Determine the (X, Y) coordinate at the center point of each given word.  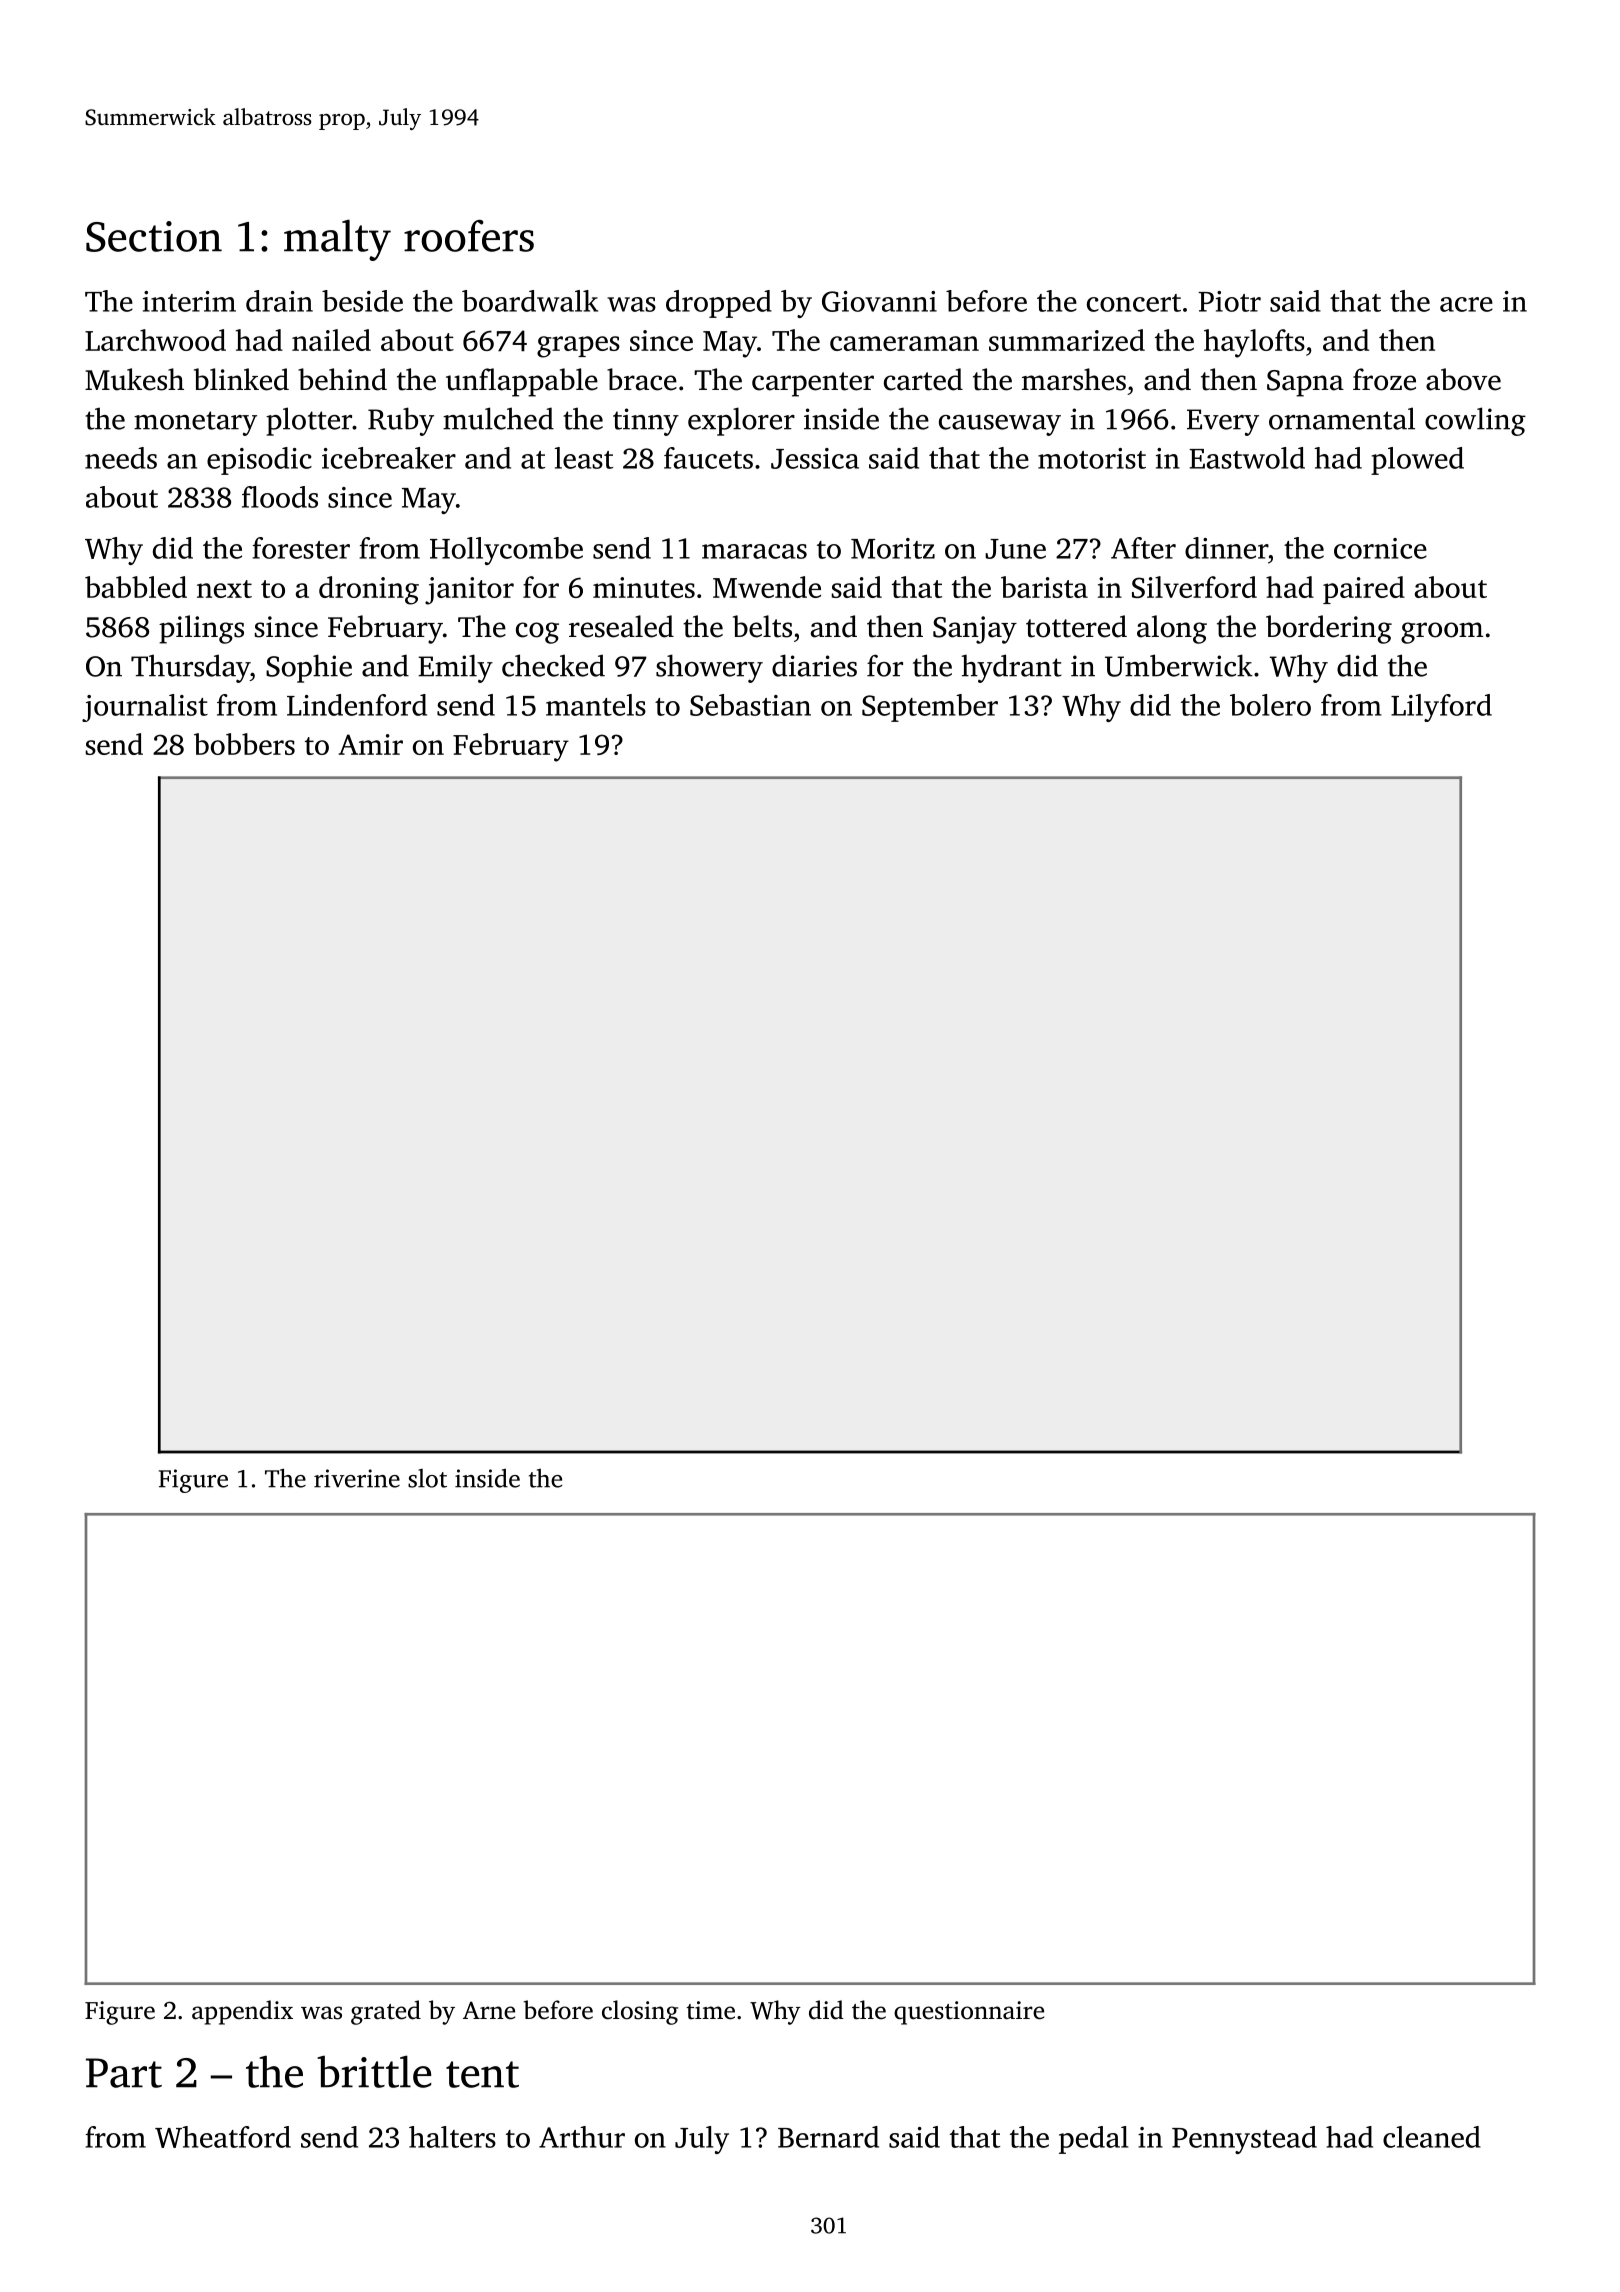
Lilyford (1441, 708)
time (710, 2010)
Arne (489, 2010)
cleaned (1432, 2137)
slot (427, 1478)
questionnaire (969, 2013)
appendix (242, 2012)
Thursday (190, 668)
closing (640, 2012)
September (930, 708)
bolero (1270, 705)
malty (337, 240)
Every (1223, 422)
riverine (357, 1478)
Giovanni (879, 301)
